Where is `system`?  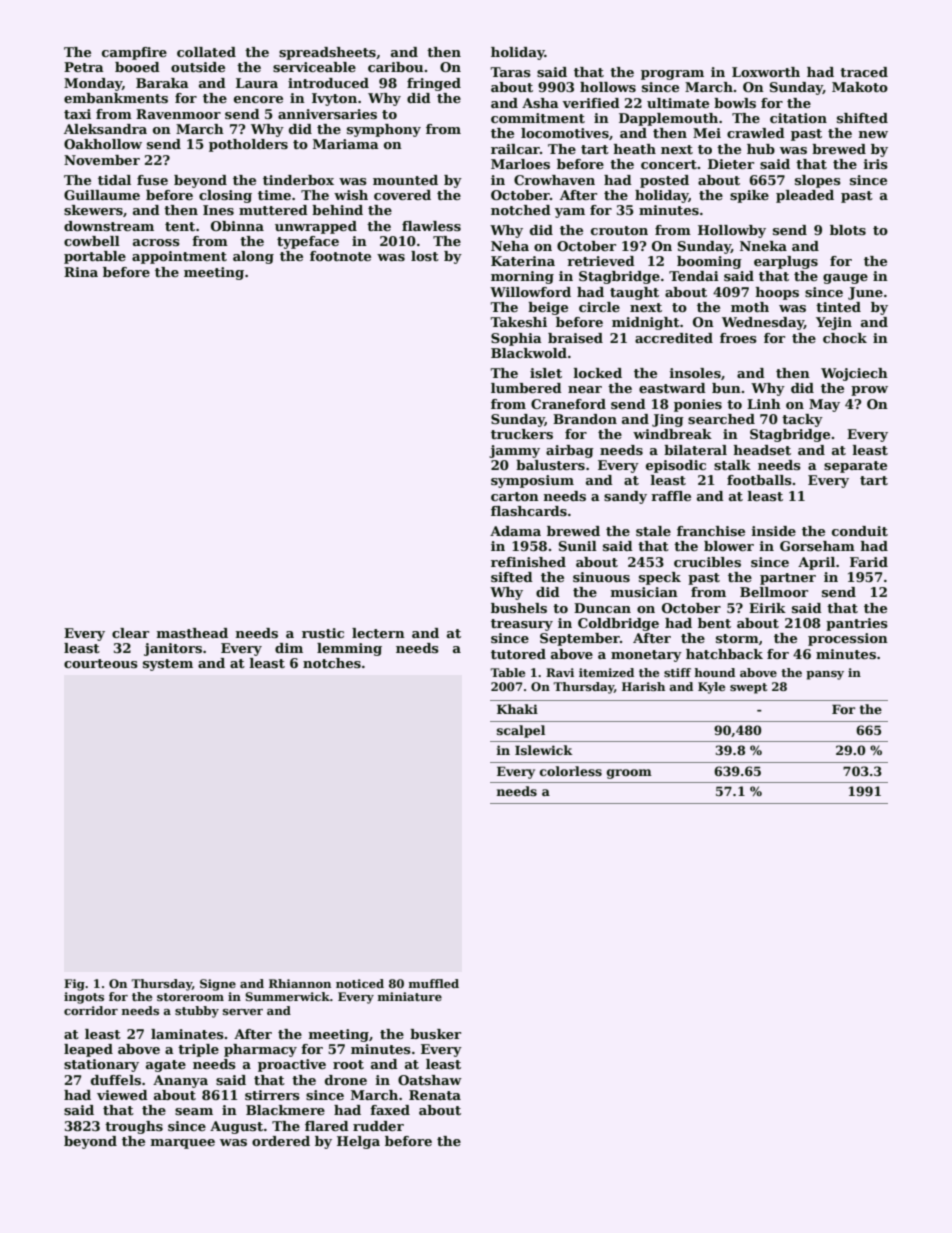 system is located at coordinates (168, 665).
